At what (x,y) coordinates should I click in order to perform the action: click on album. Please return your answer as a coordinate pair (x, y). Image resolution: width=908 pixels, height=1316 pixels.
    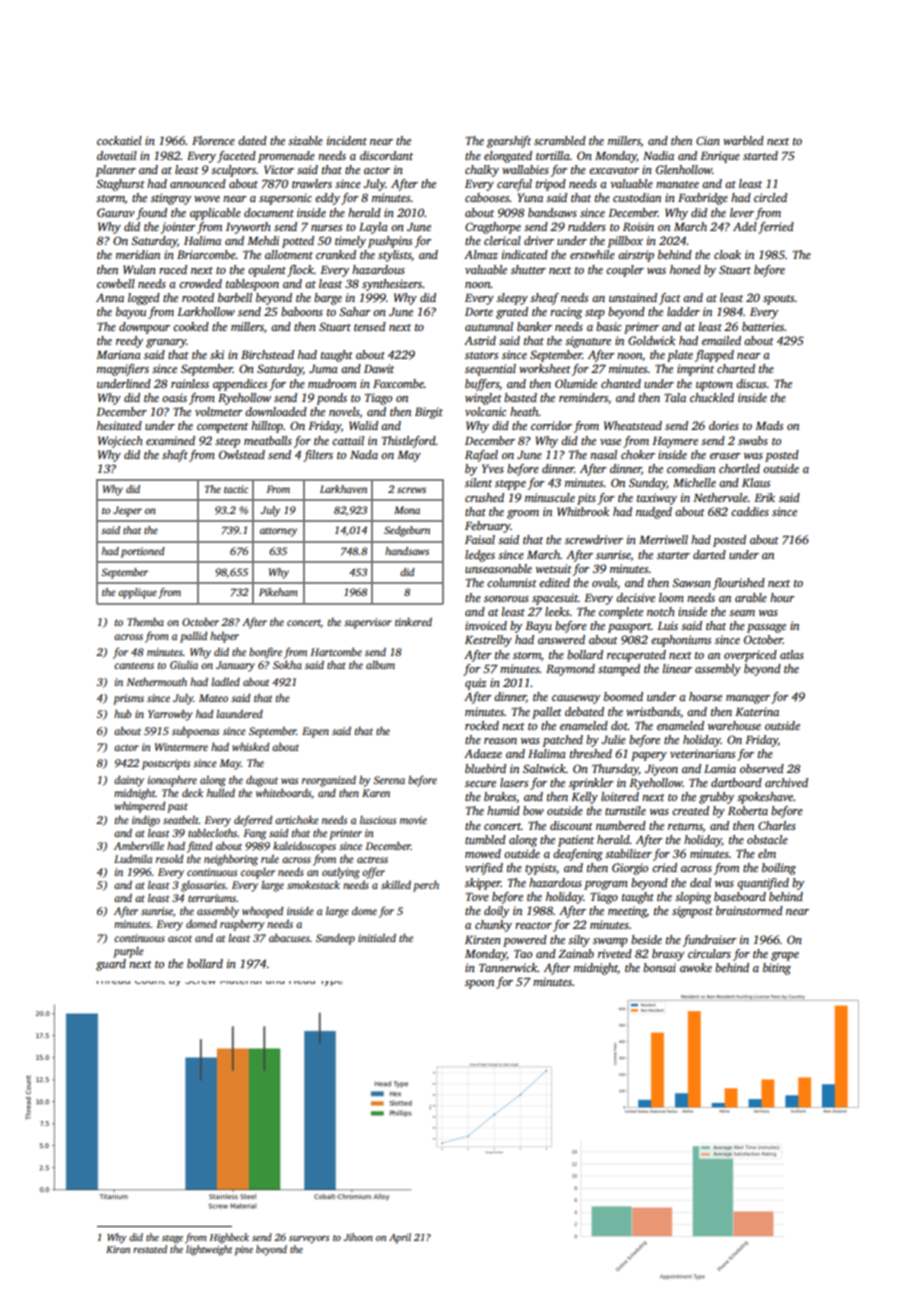
    Looking at the image, I should click on (380, 665).
